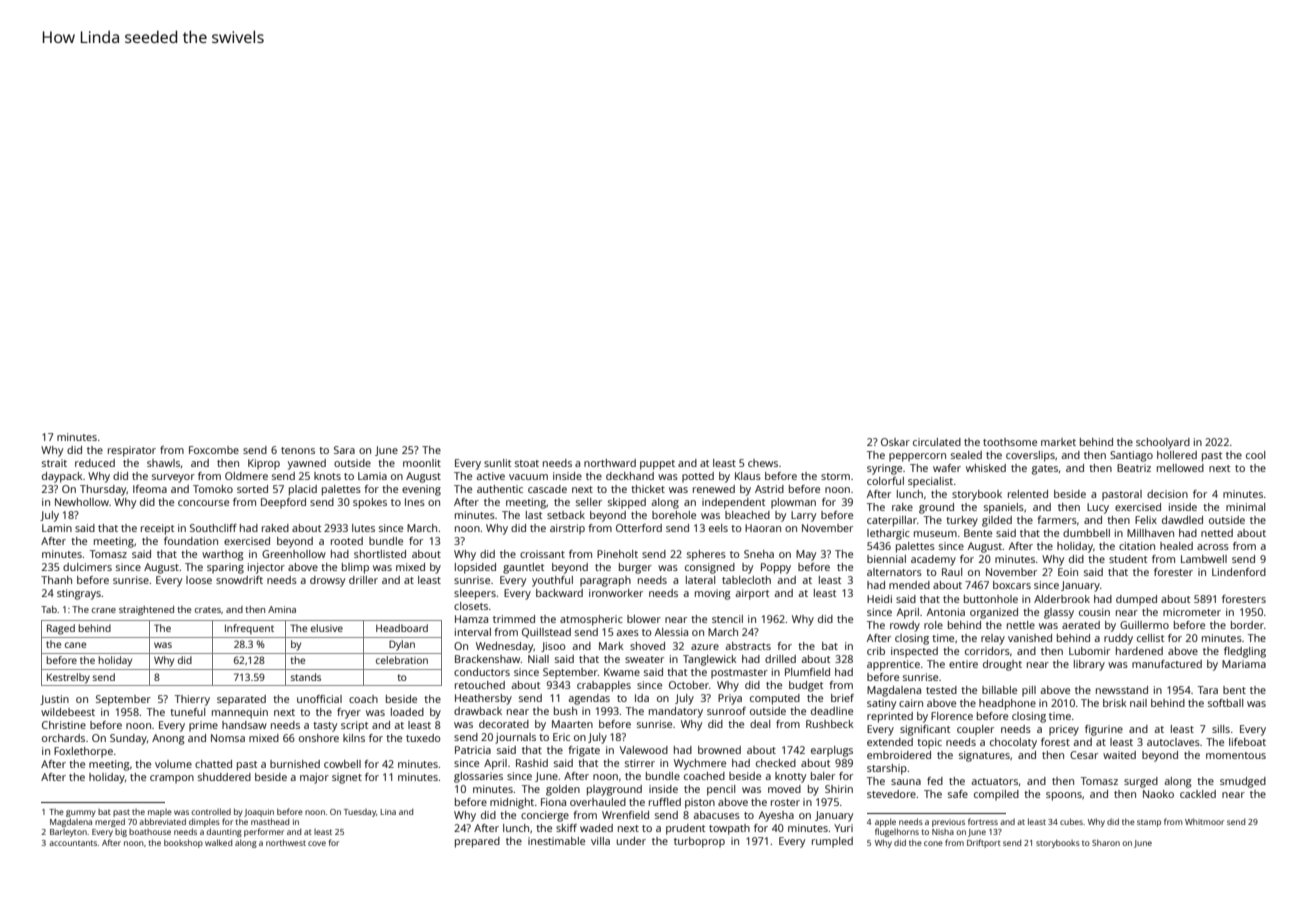  Describe the element at coordinates (1128, 559) in the page. I see `student` at that location.
